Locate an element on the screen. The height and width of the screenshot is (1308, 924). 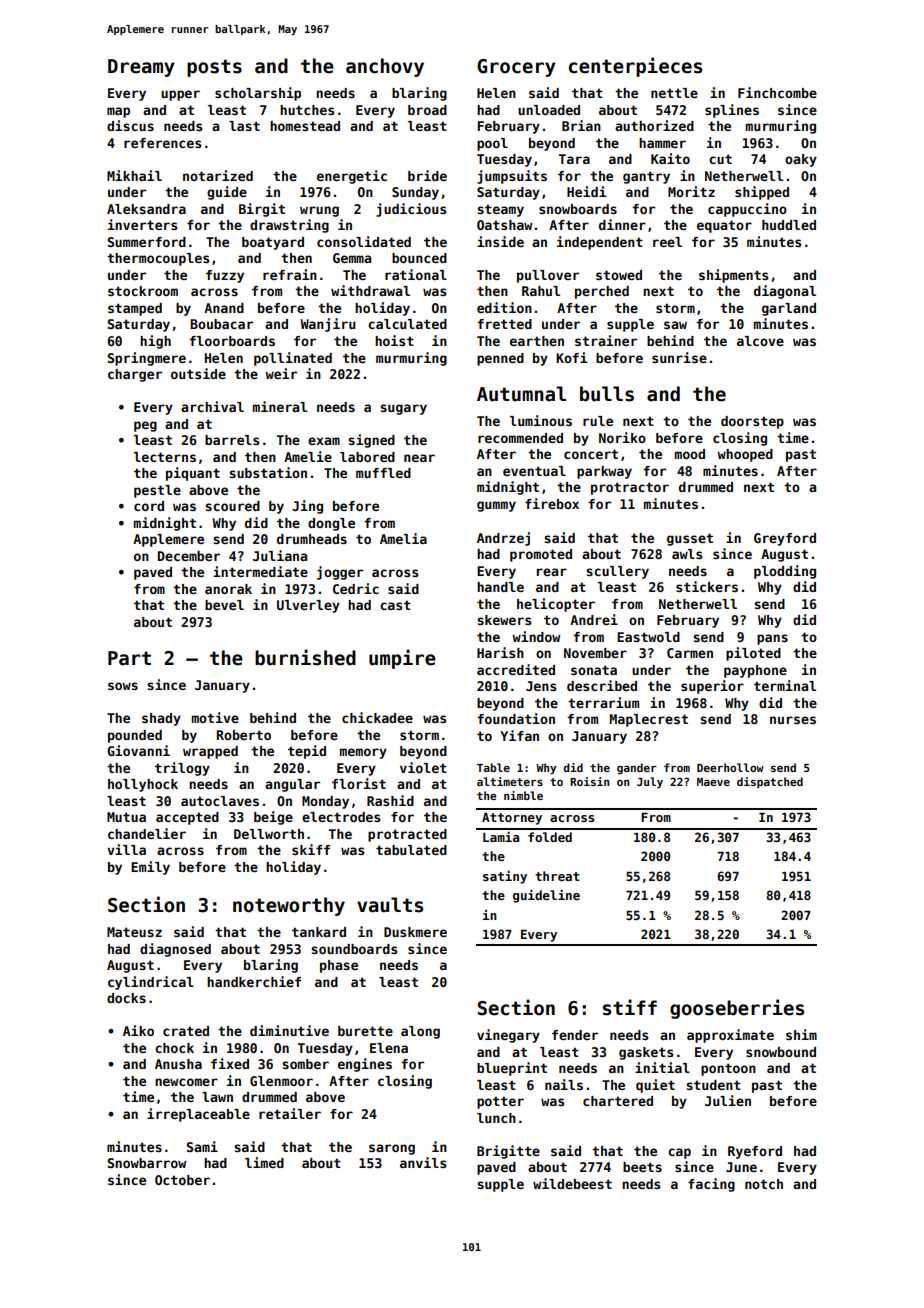
diagnosed is located at coordinates (175, 950).
